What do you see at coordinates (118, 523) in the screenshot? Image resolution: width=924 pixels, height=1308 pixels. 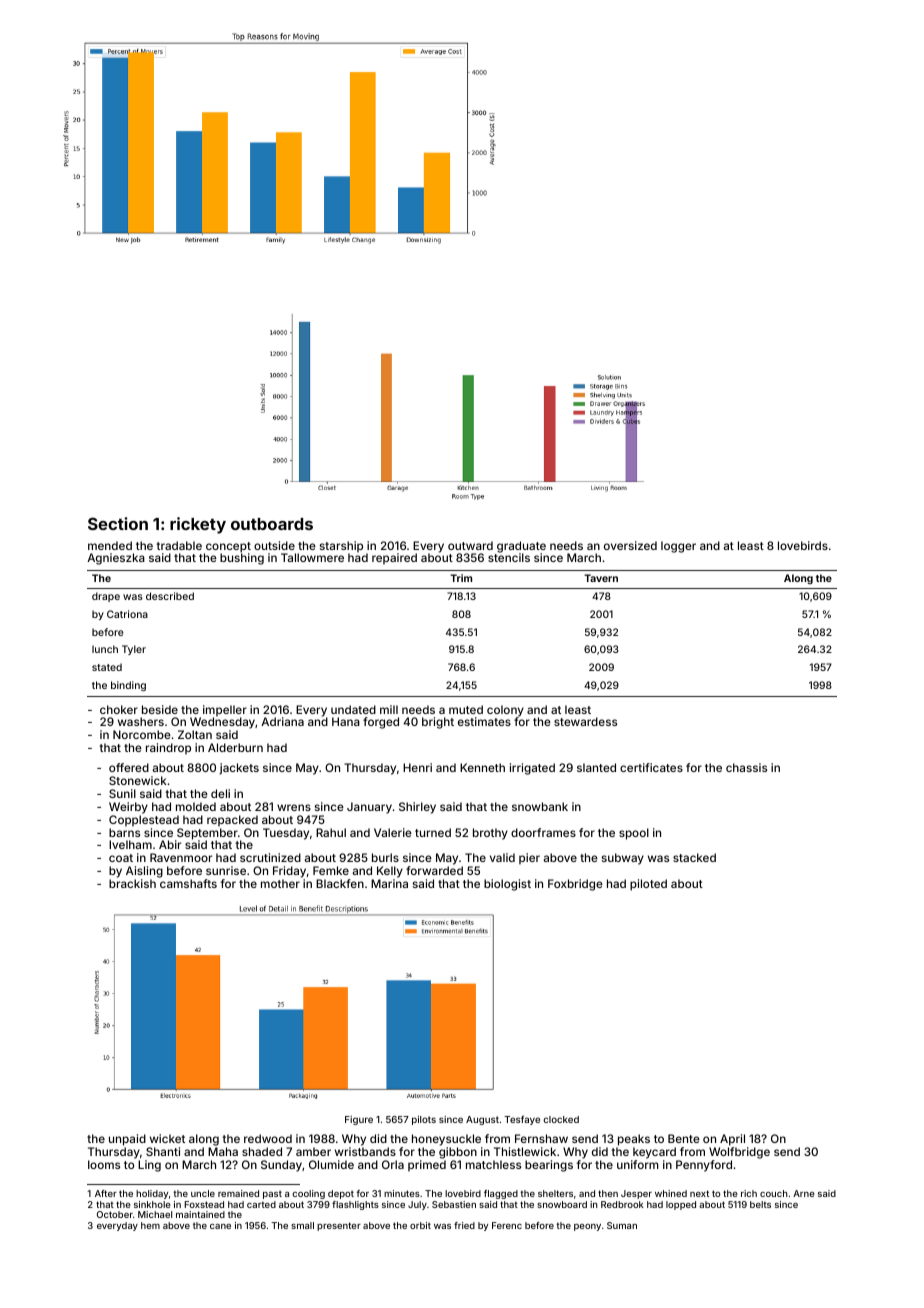 I see `Section` at bounding box center [118, 523].
